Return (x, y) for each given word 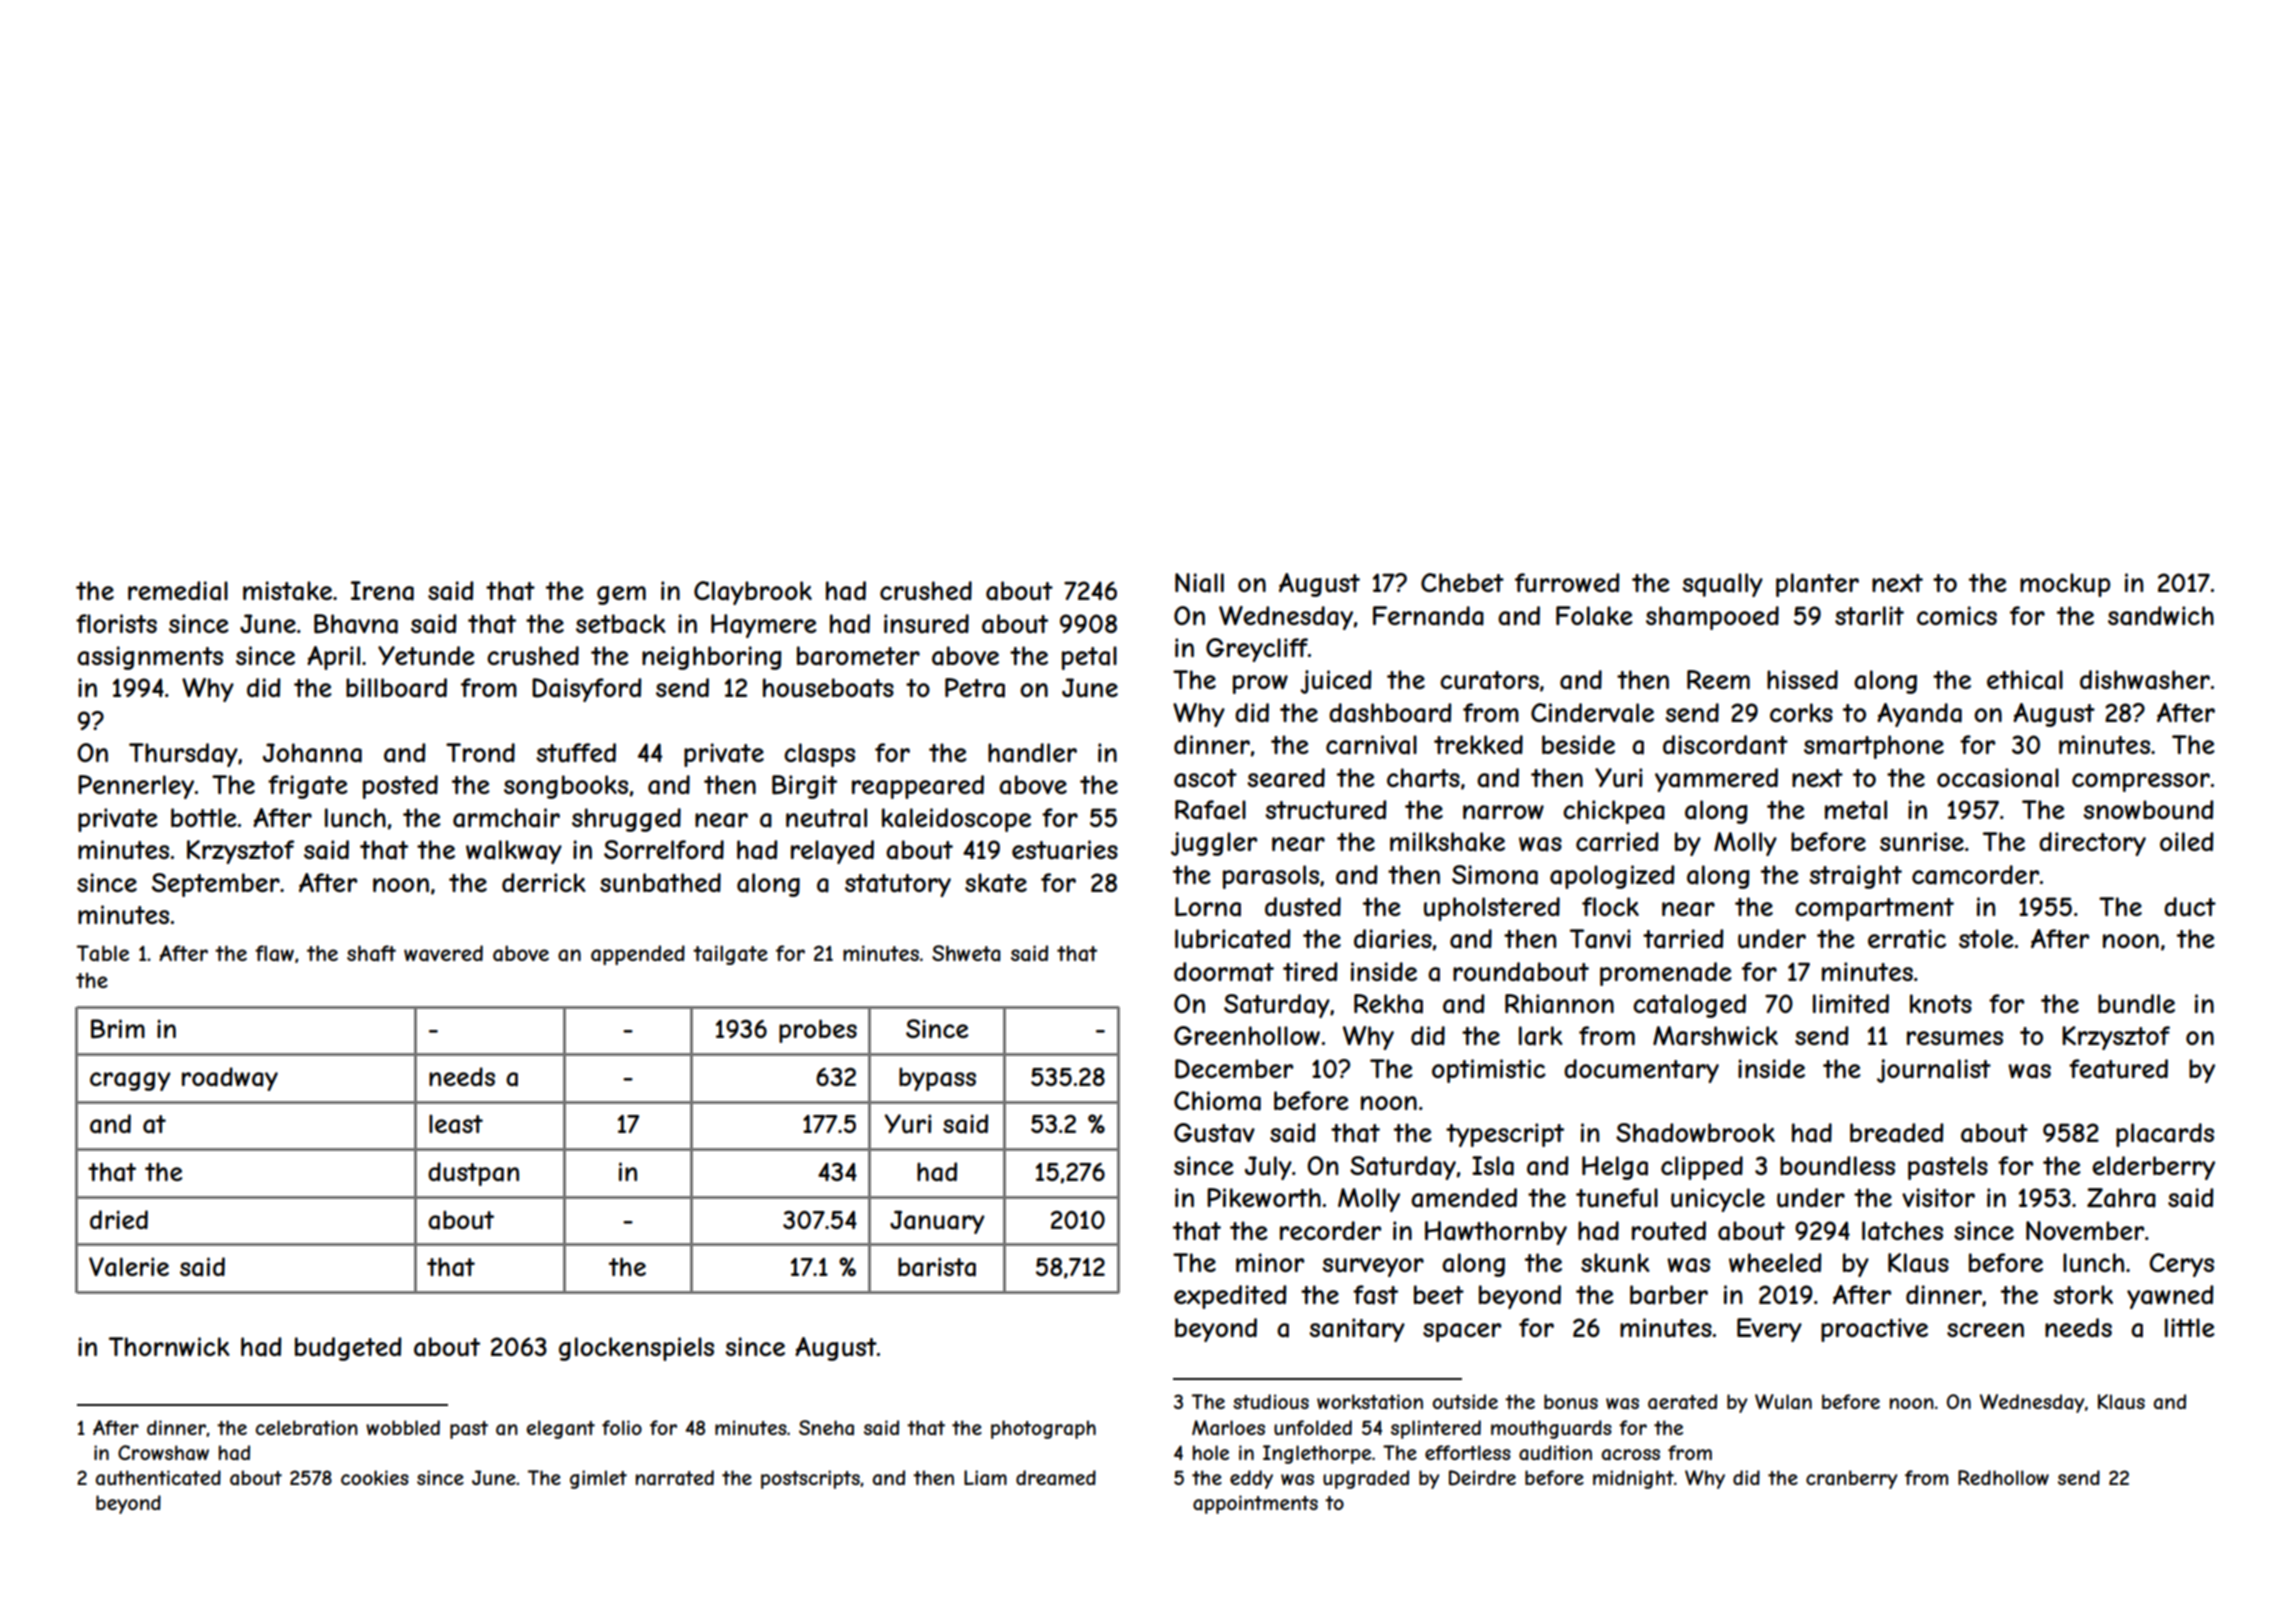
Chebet (1462, 582)
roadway (230, 1079)
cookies (375, 1477)
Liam (985, 1478)
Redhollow (2003, 1477)
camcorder (1975, 875)
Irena (382, 591)
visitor (1938, 1197)
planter (1817, 585)
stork (2083, 1294)
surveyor (1373, 1267)
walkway (514, 852)
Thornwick (169, 1346)
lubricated (1232, 939)
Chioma (1217, 1101)
